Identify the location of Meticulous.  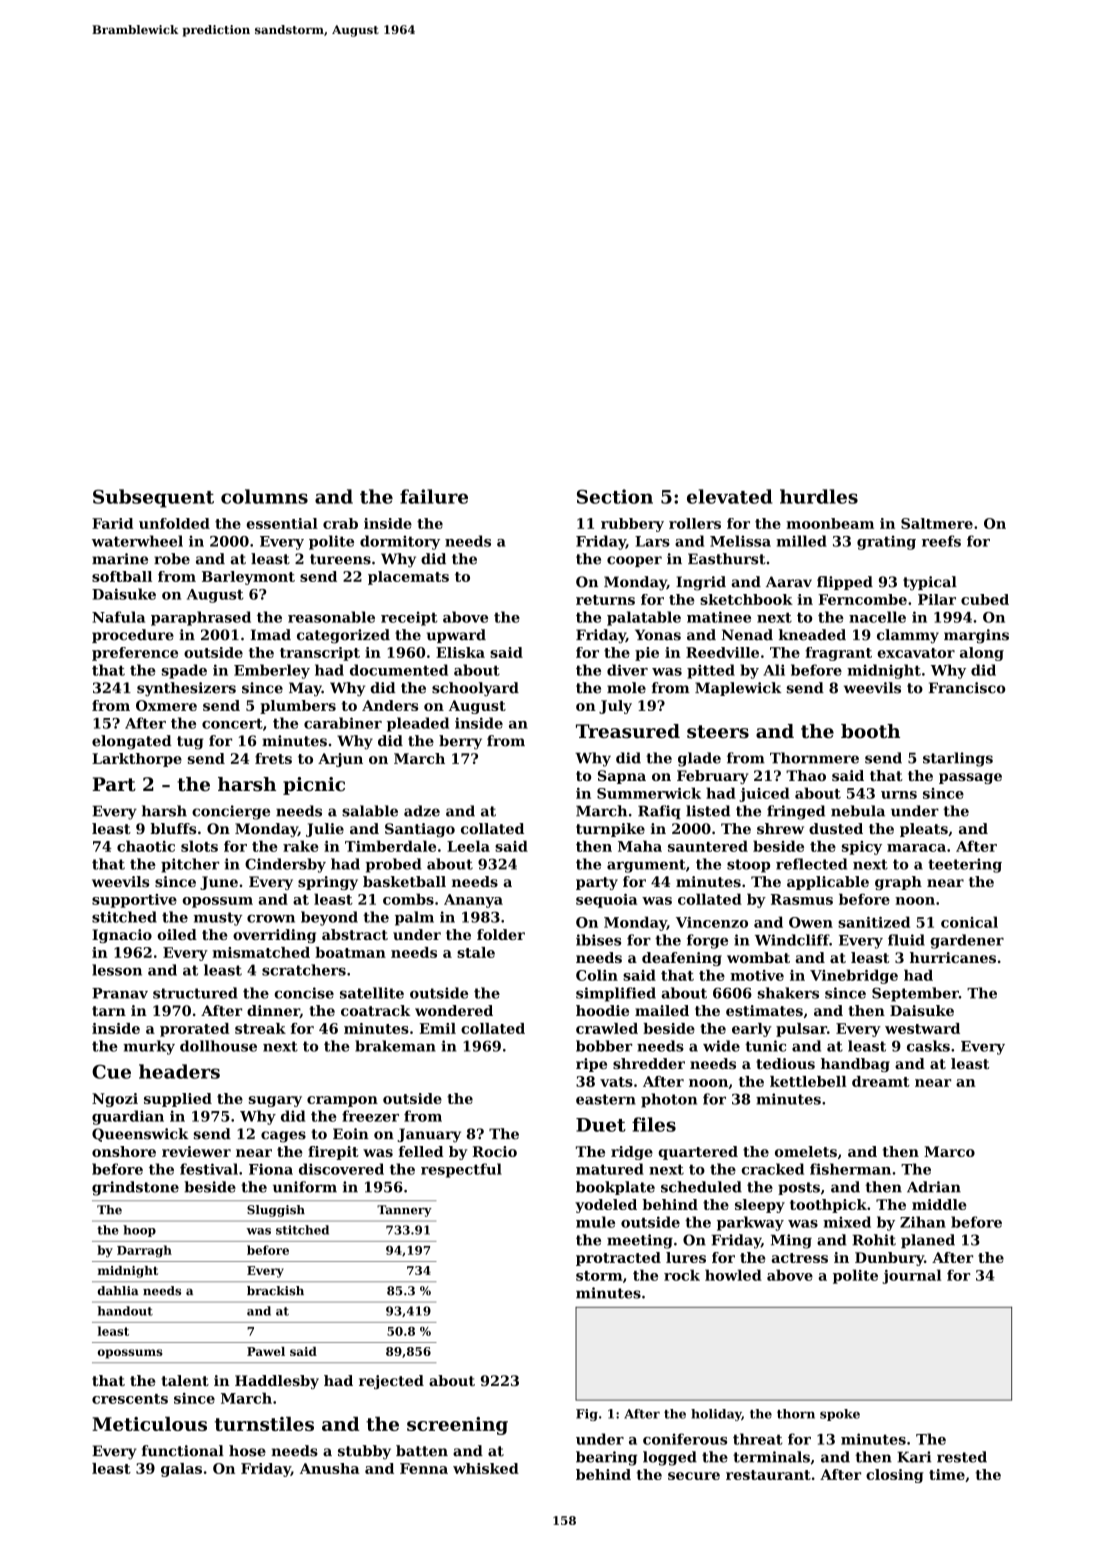
(149, 1424).
